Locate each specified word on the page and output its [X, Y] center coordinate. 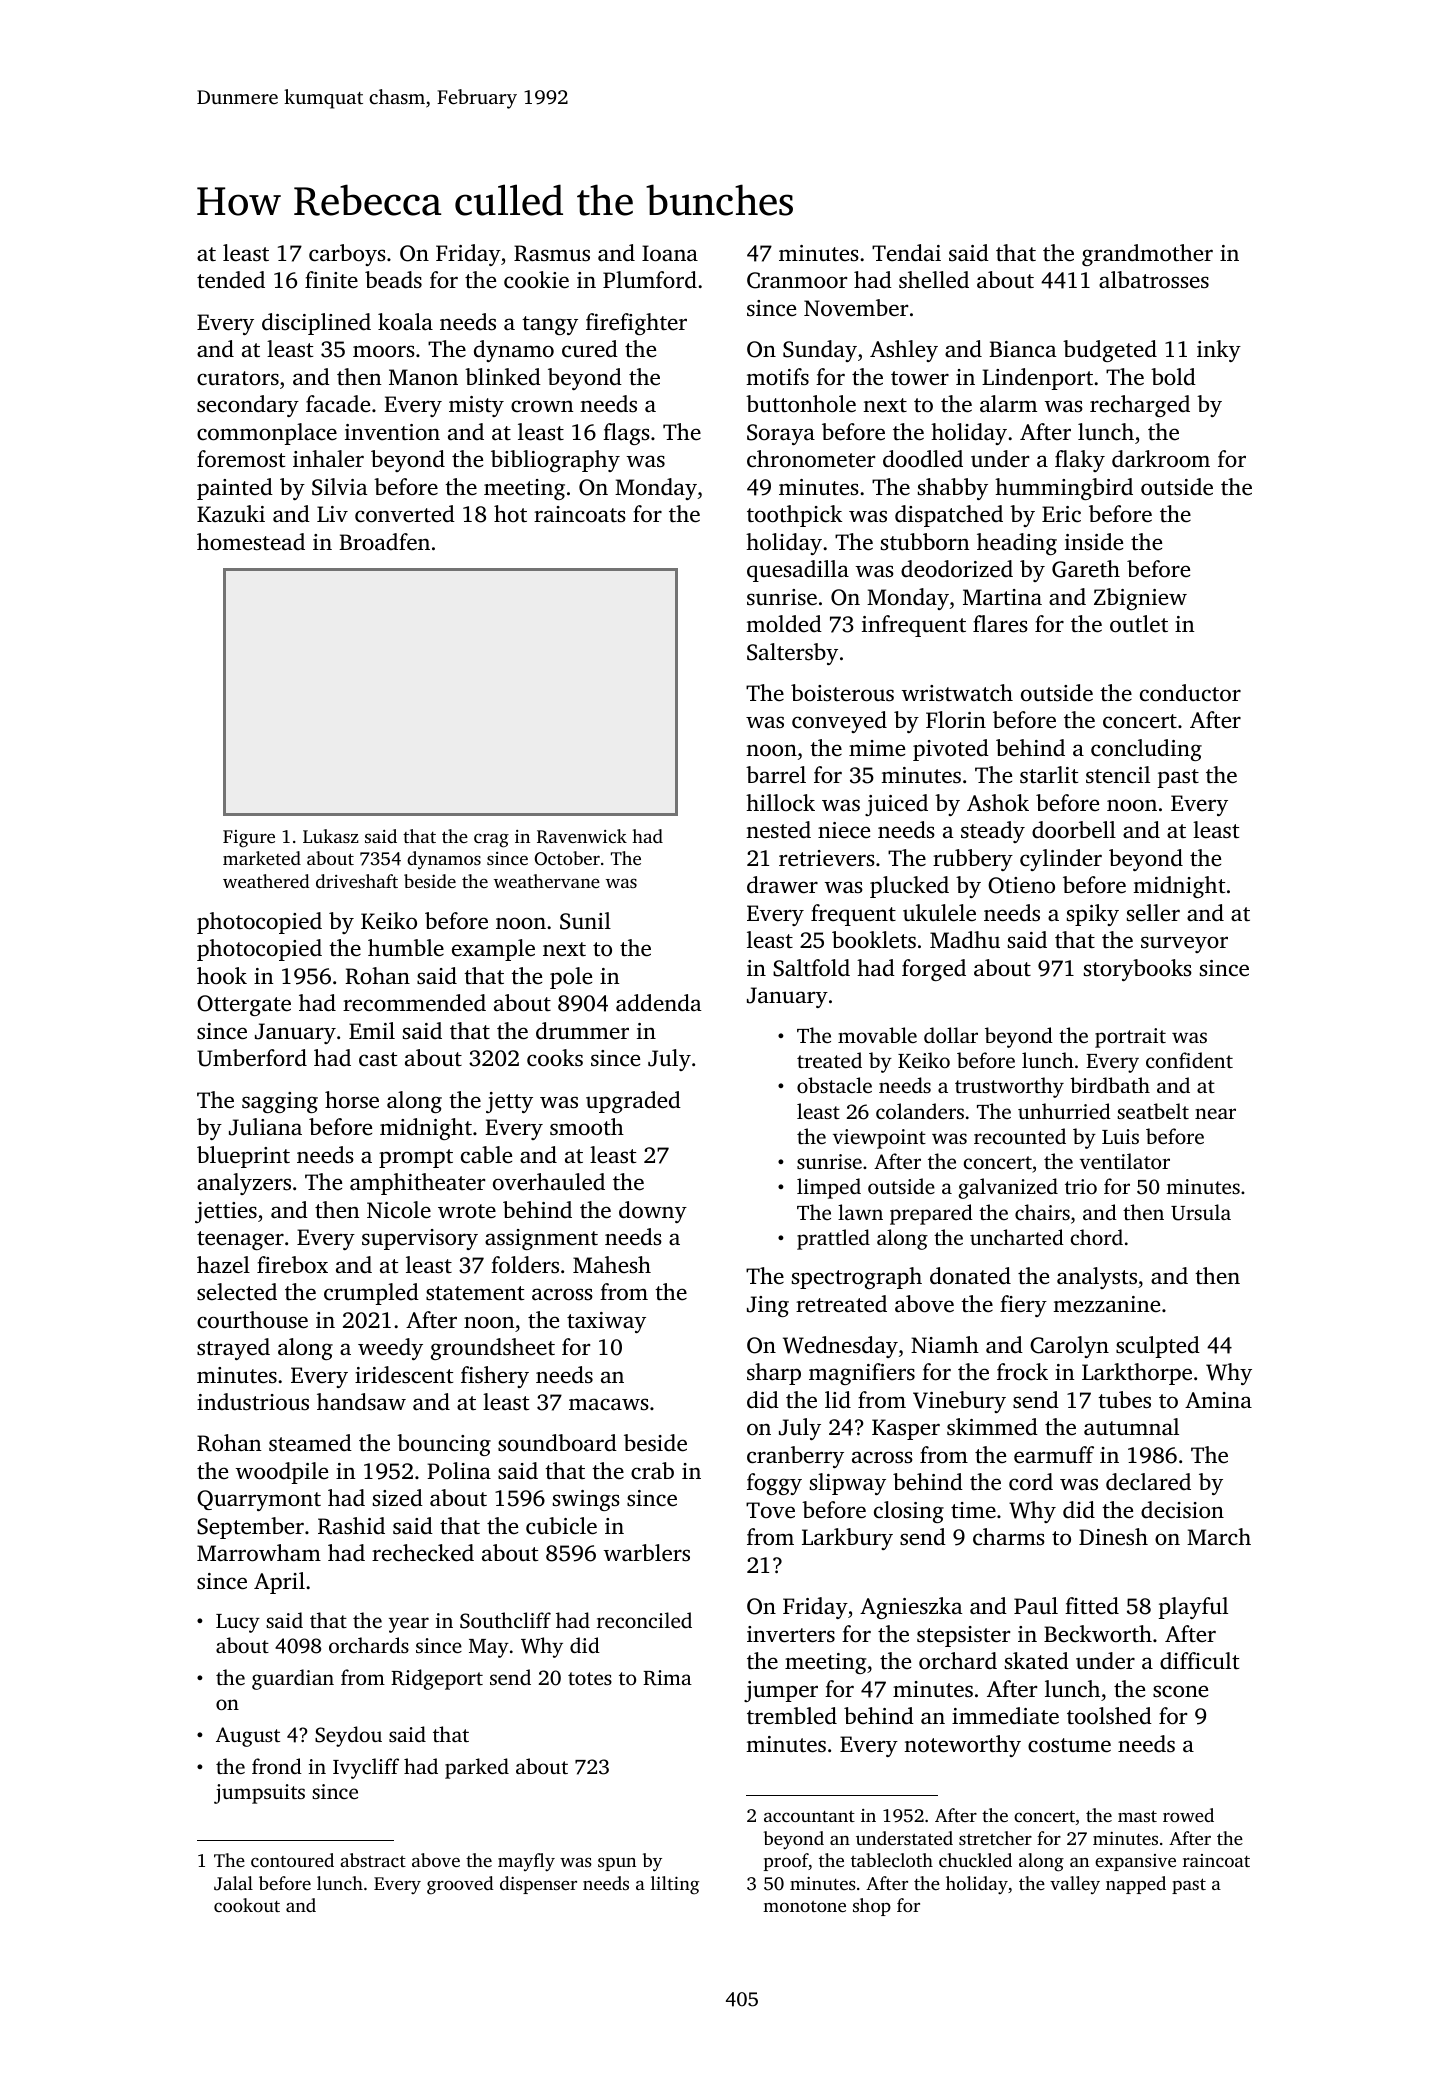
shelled [934, 280]
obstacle [834, 1085]
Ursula [1201, 1212]
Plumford [650, 280]
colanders [920, 1111]
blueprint [243, 1157]
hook [222, 976]
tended [231, 280]
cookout [247, 1905]
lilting [675, 1885]
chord [1097, 1237]
